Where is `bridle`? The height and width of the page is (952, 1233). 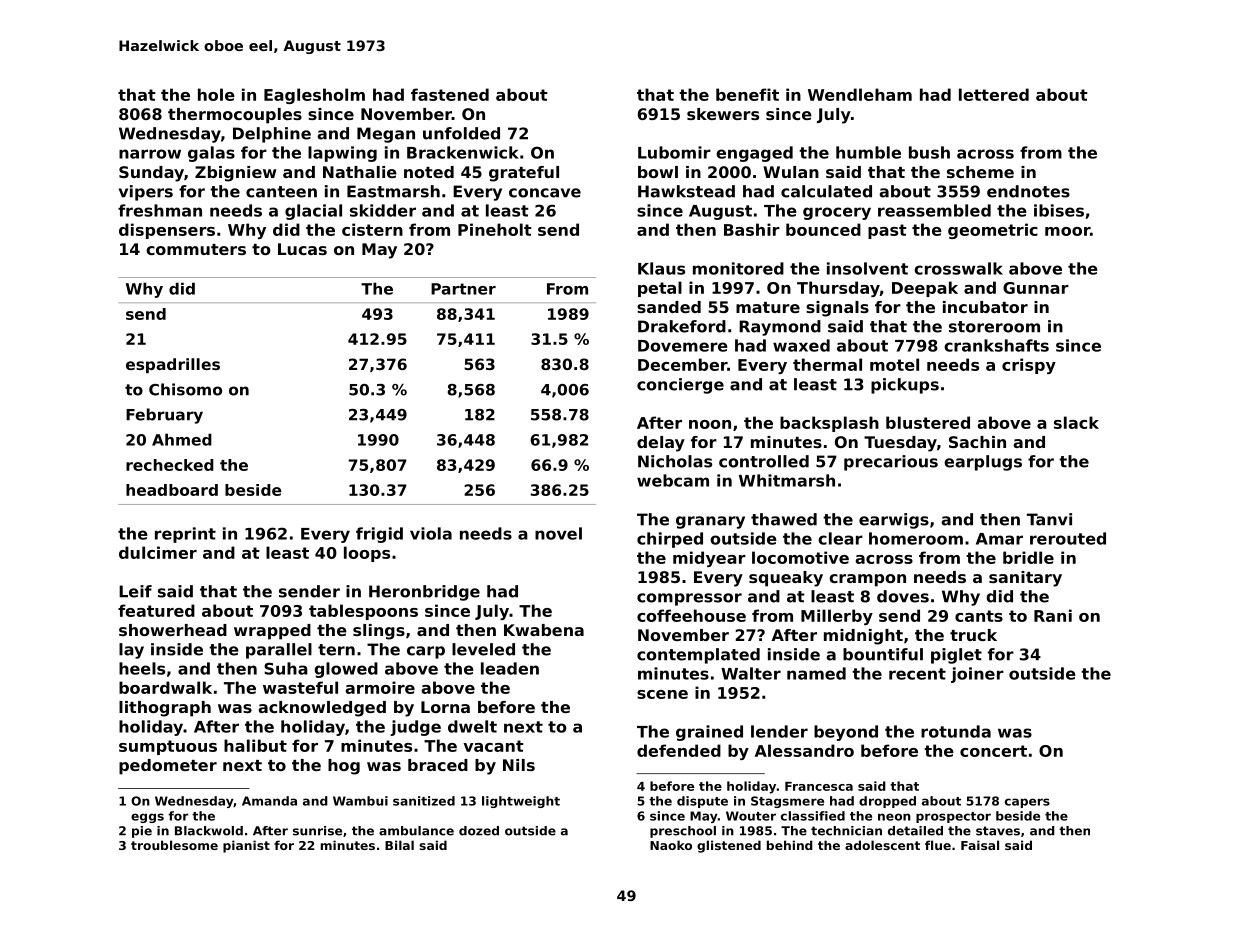 bridle is located at coordinates (1028, 557).
